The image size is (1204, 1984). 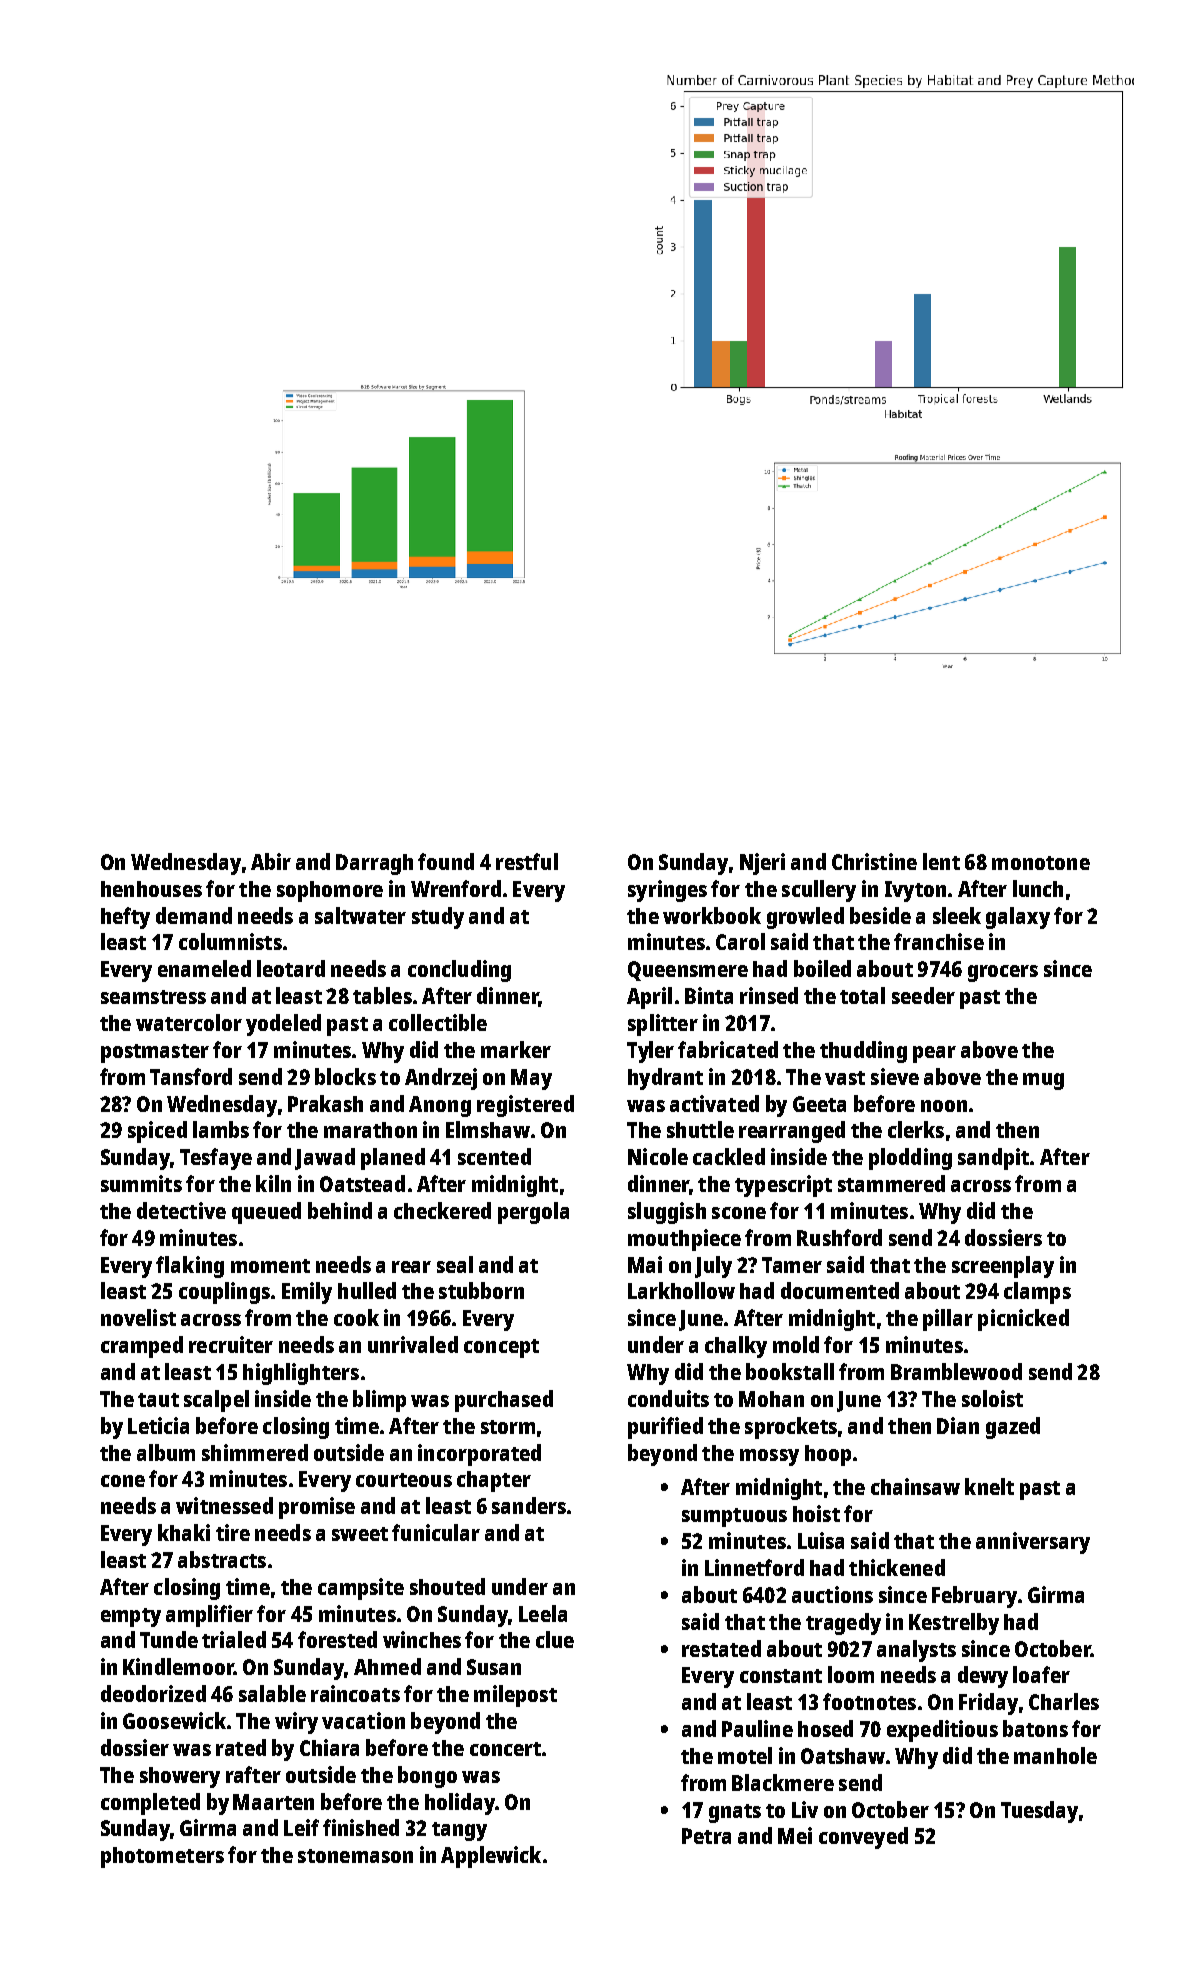 What do you see at coordinates (233, 1532) in the screenshot?
I see `tire` at bounding box center [233, 1532].
